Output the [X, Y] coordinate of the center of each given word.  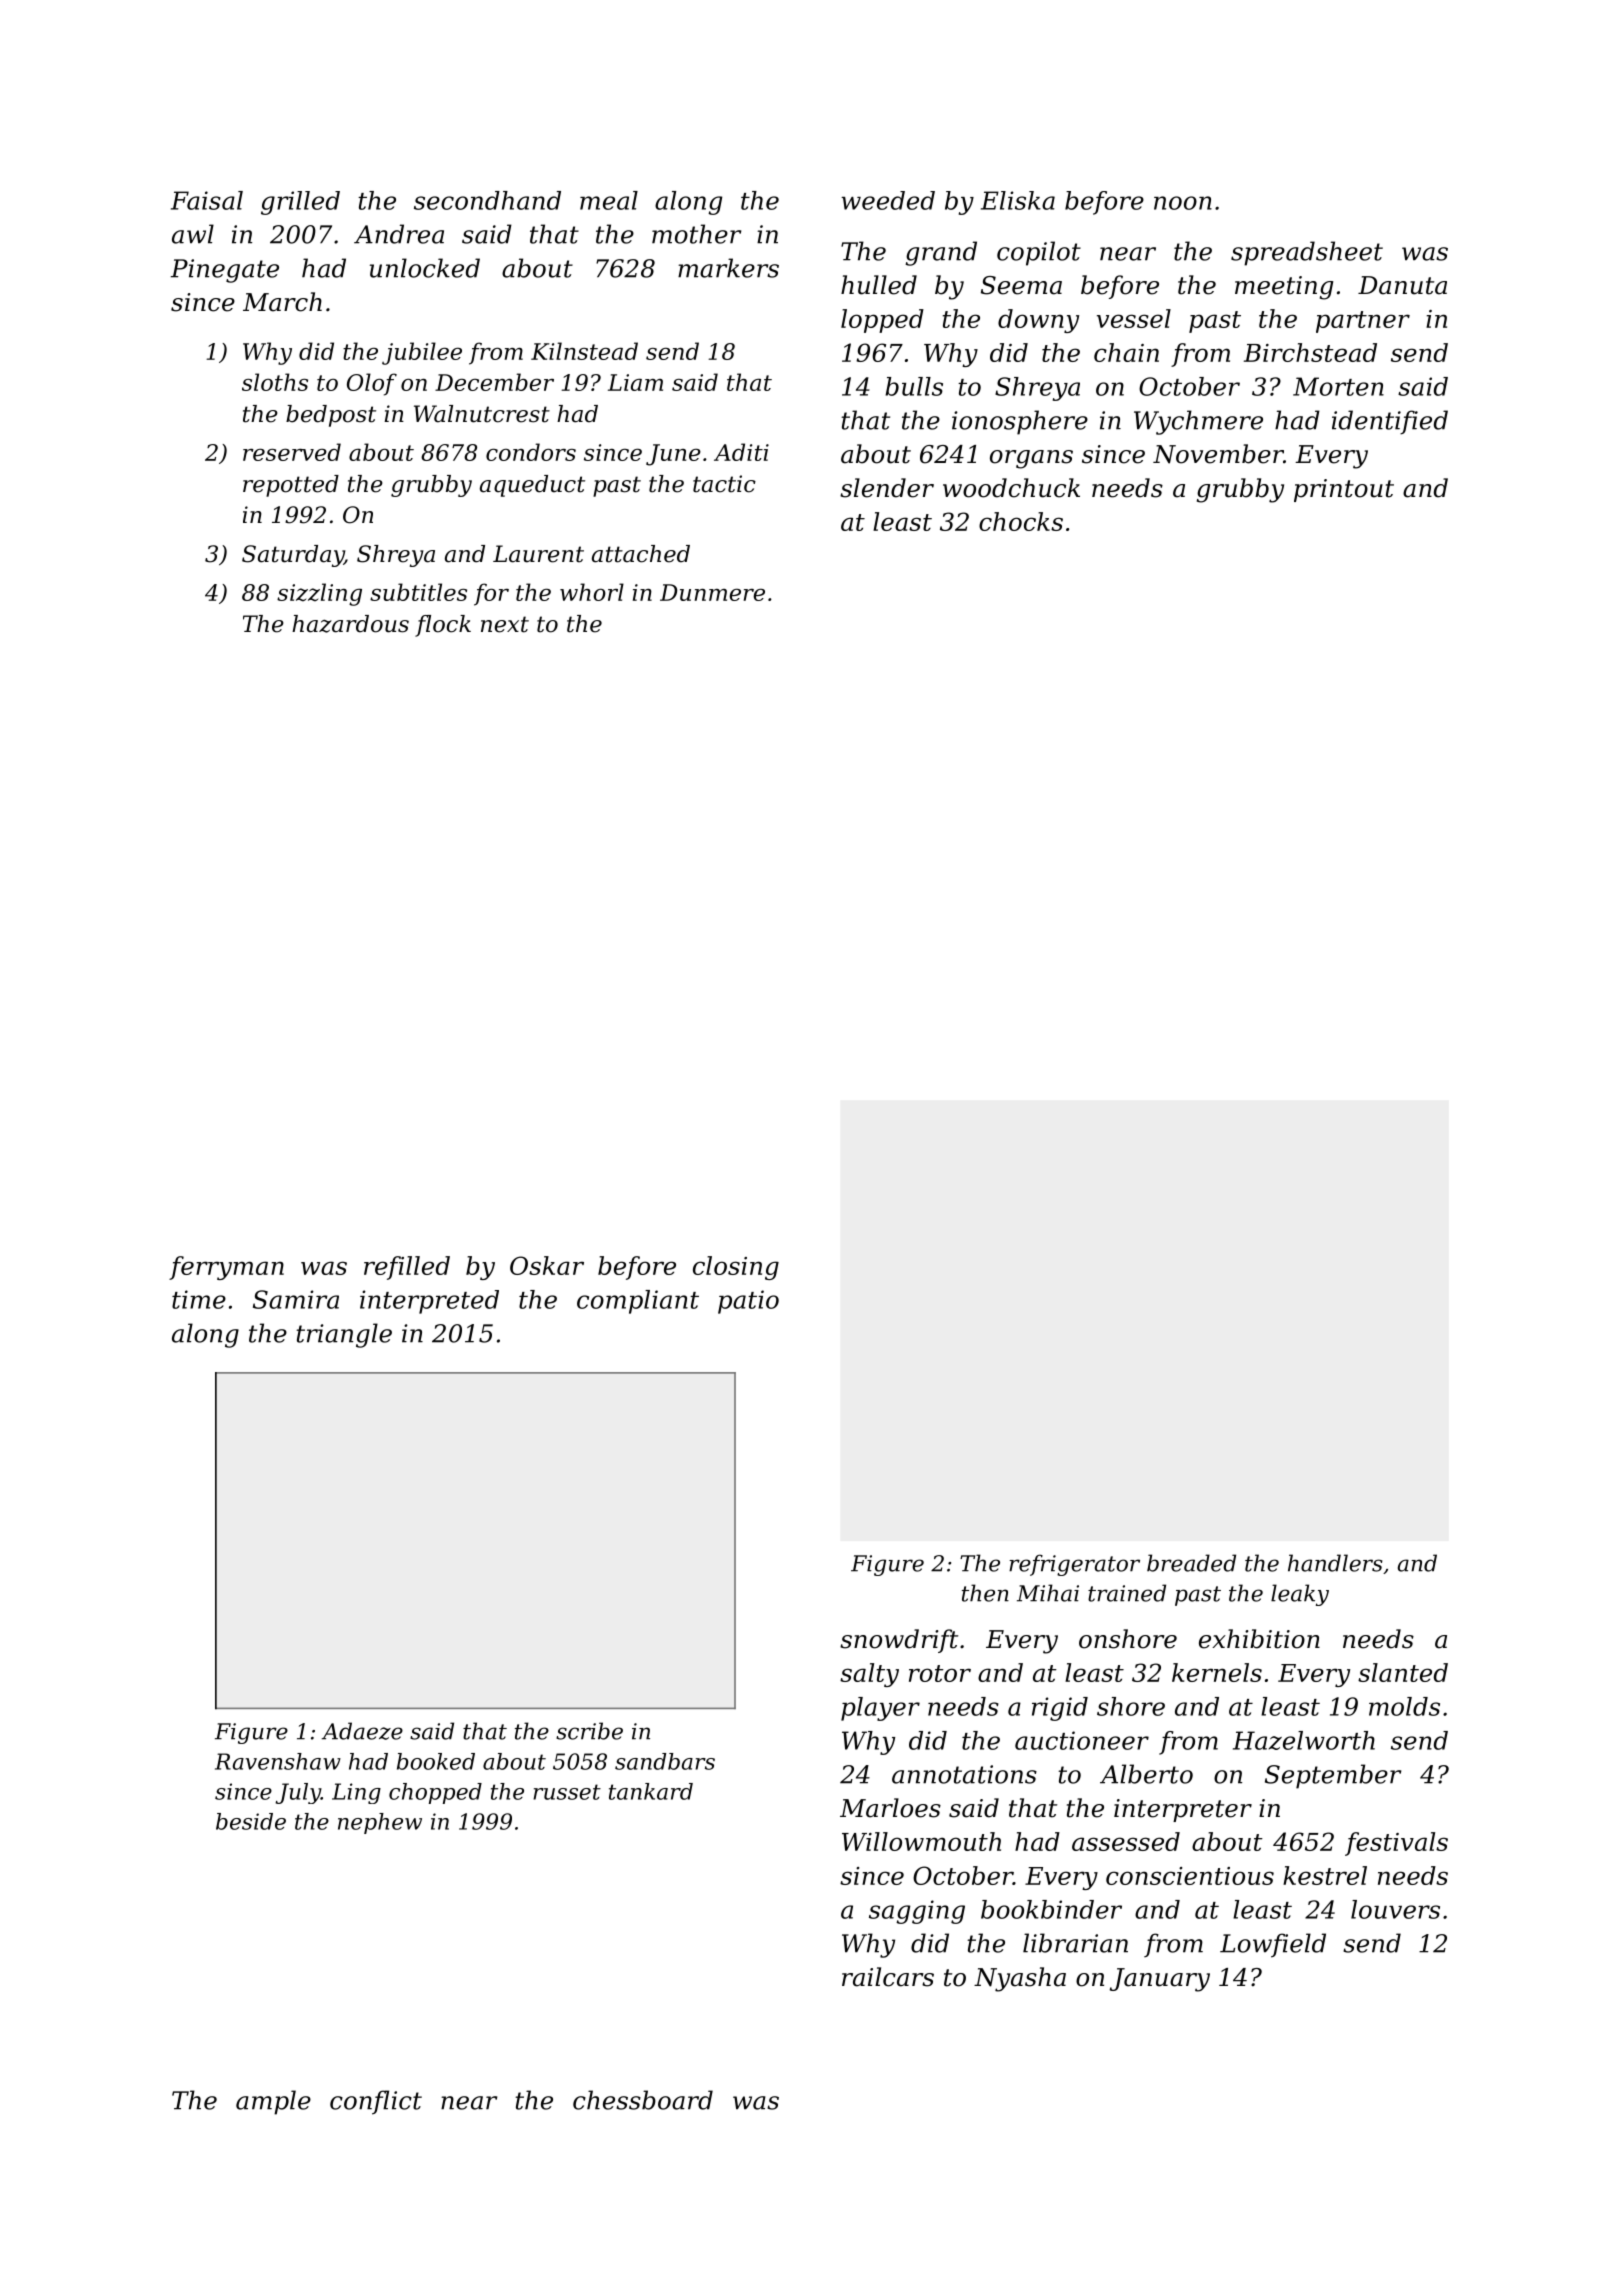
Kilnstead [584, 351]
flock [443, 626]
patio [748, 1302]
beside [251, 1821]
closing [736, 1268]
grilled [300, 203]
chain [1126, 352]
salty [869, 1675]
